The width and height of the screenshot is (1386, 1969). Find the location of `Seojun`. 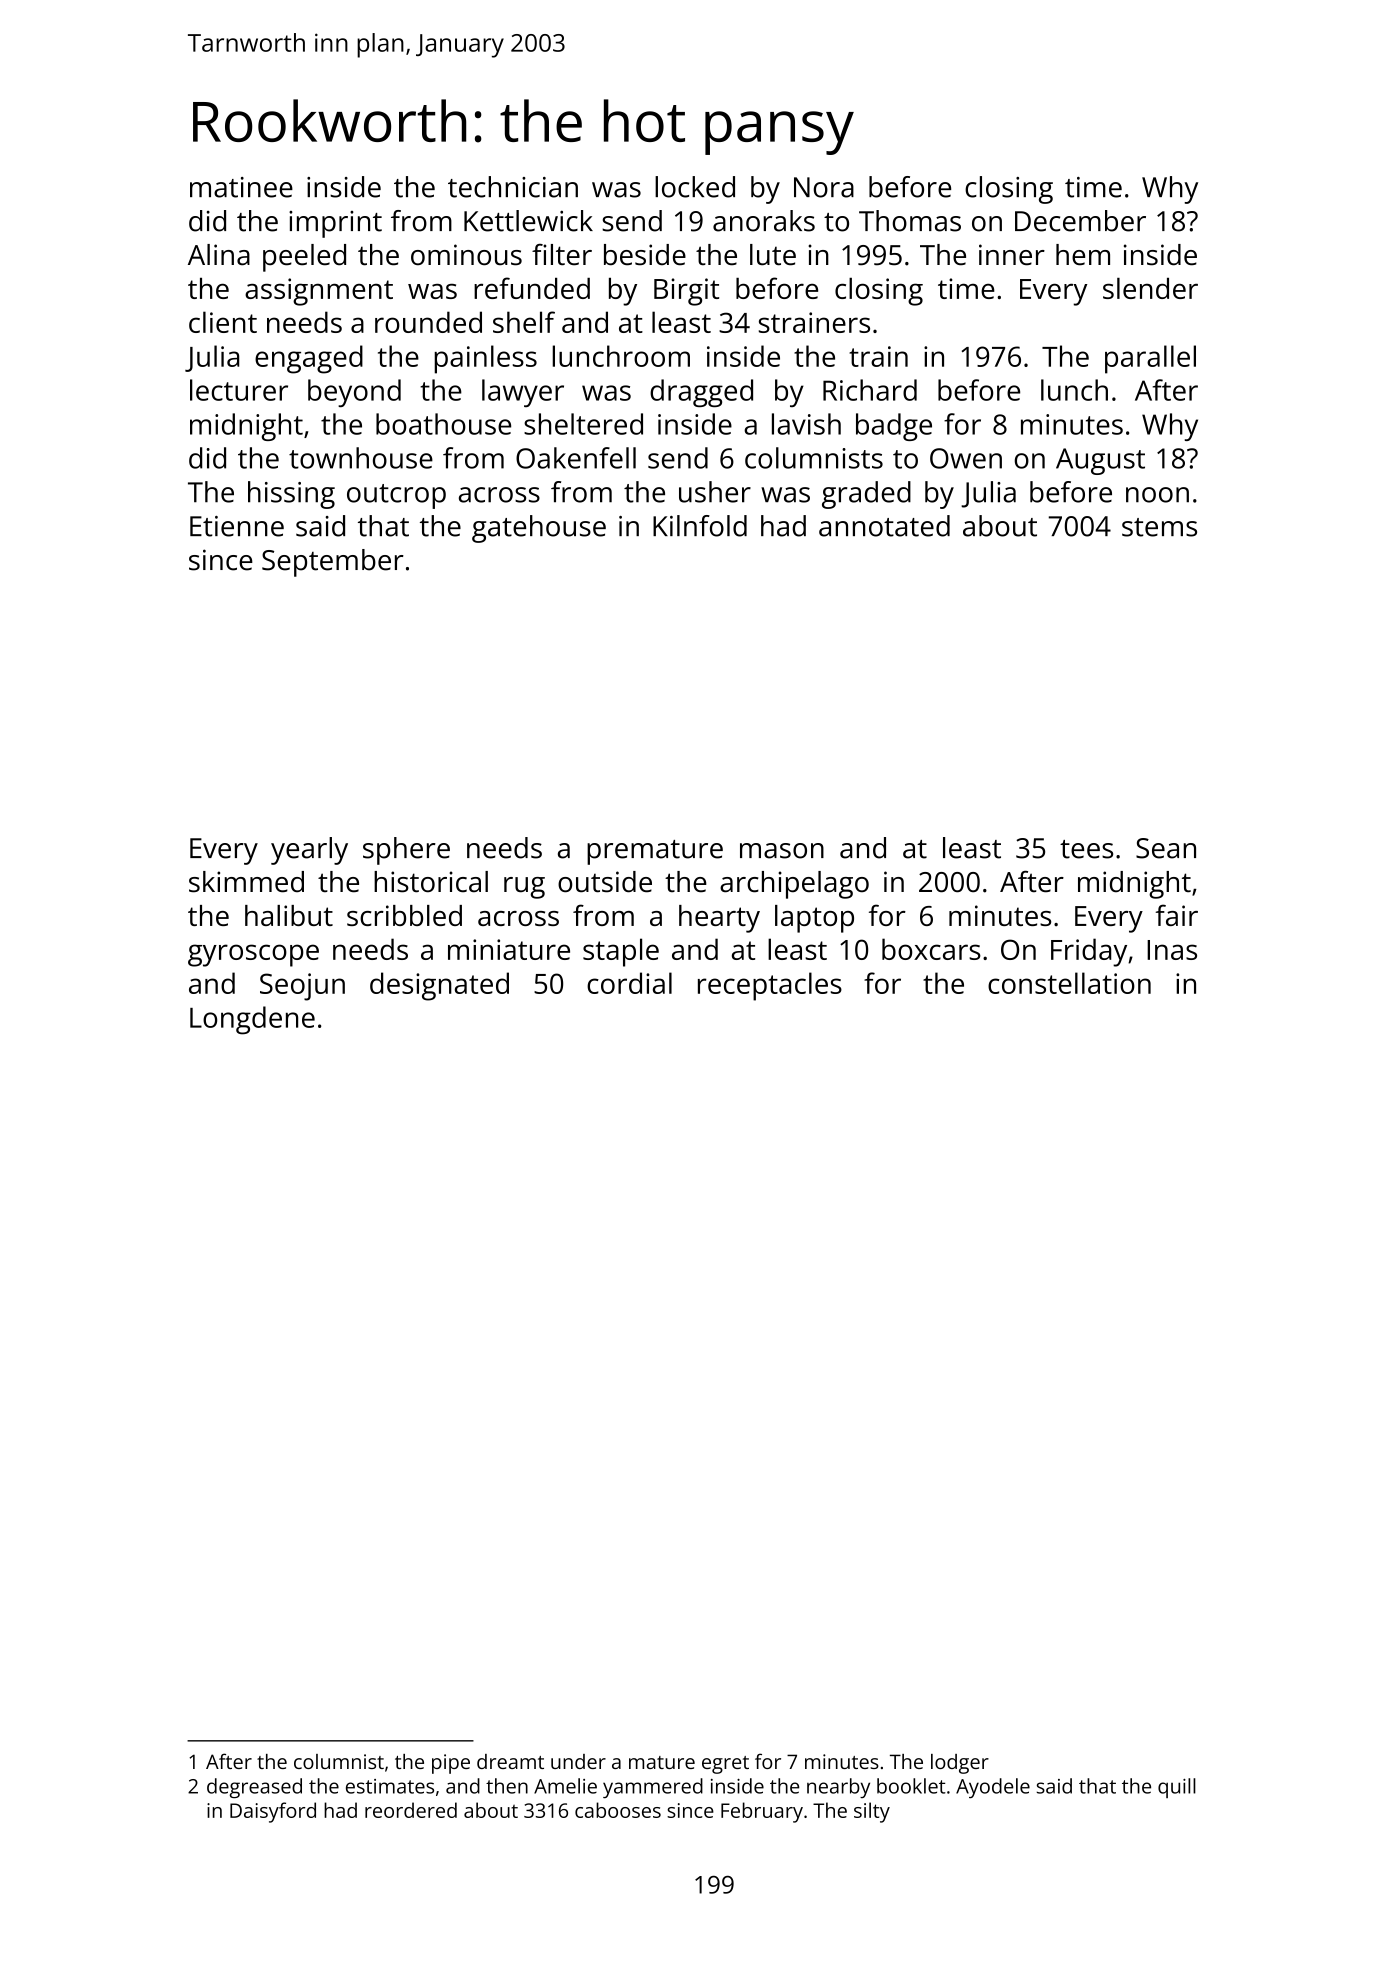

Seojun is located at coordinates (302, 987).
